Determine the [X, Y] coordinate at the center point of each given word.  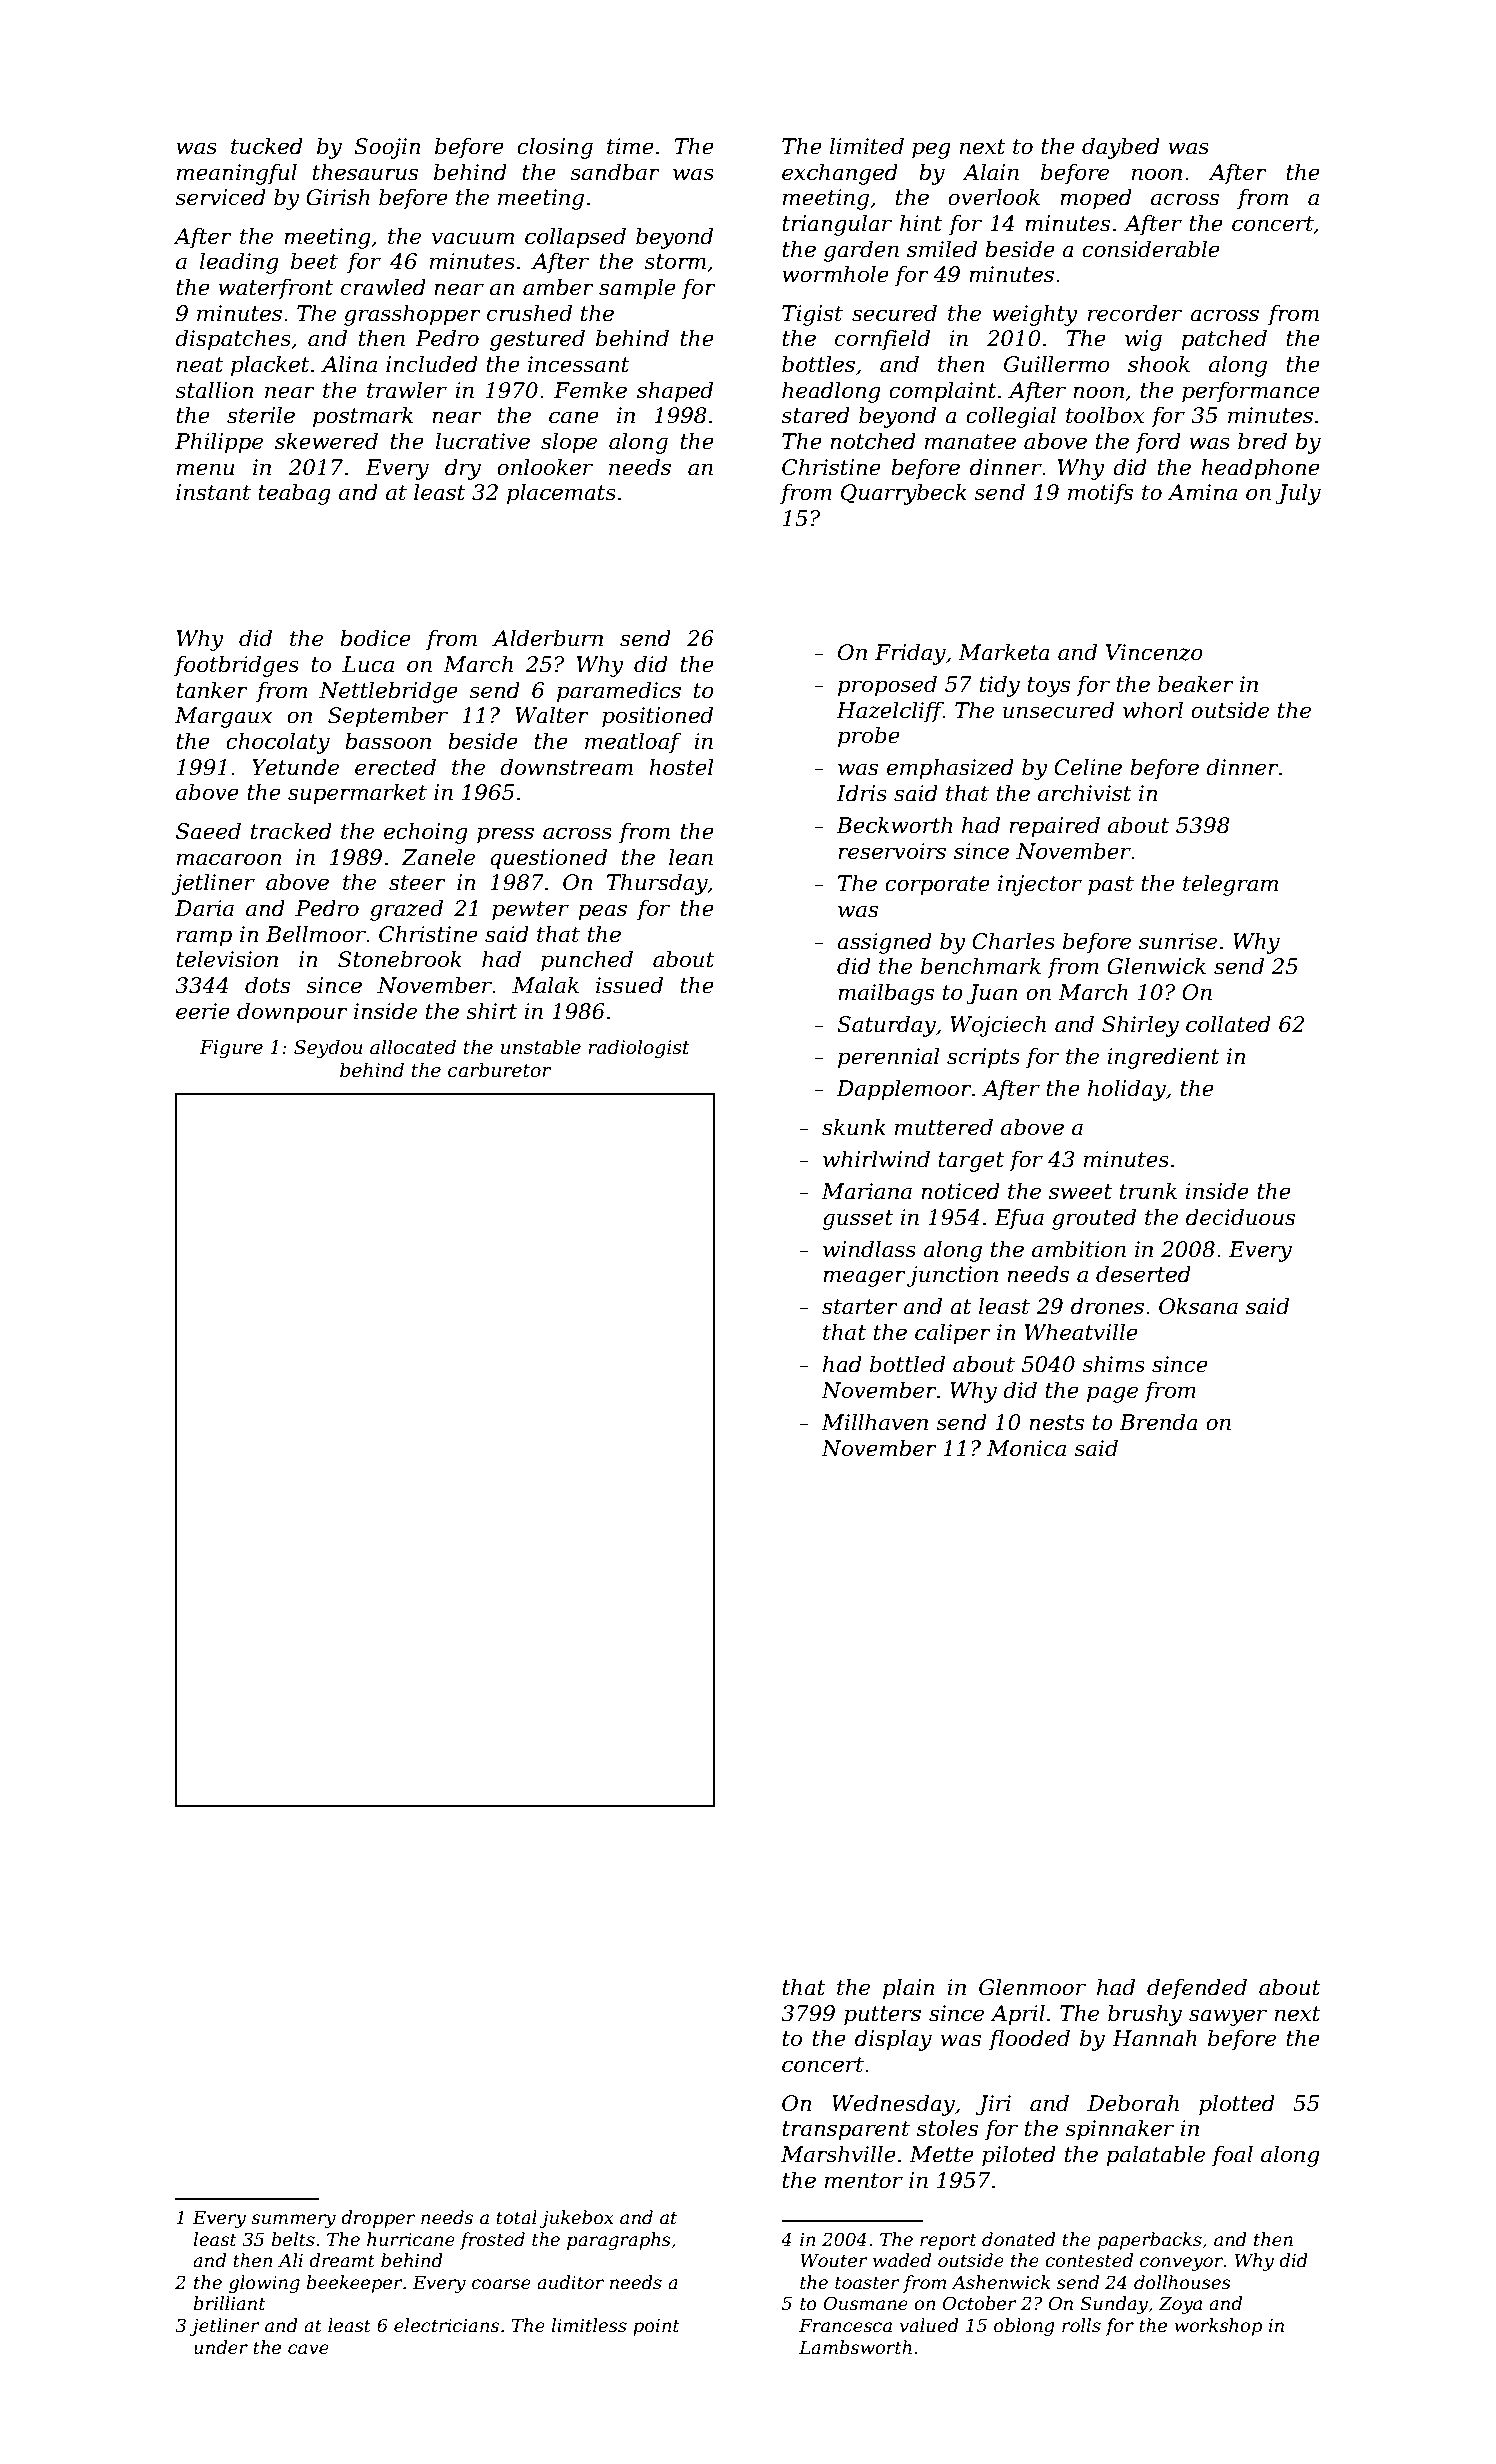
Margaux [223, 717]
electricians [446, 2325]
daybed [1121, 148]
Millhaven [874, 1422]
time [630, 146]
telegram [1230, 885]
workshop [1218, 2327]
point [656, 2327]
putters [882, 2016]
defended [1197, 1989]
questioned [548, 859]
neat [200, 365]
